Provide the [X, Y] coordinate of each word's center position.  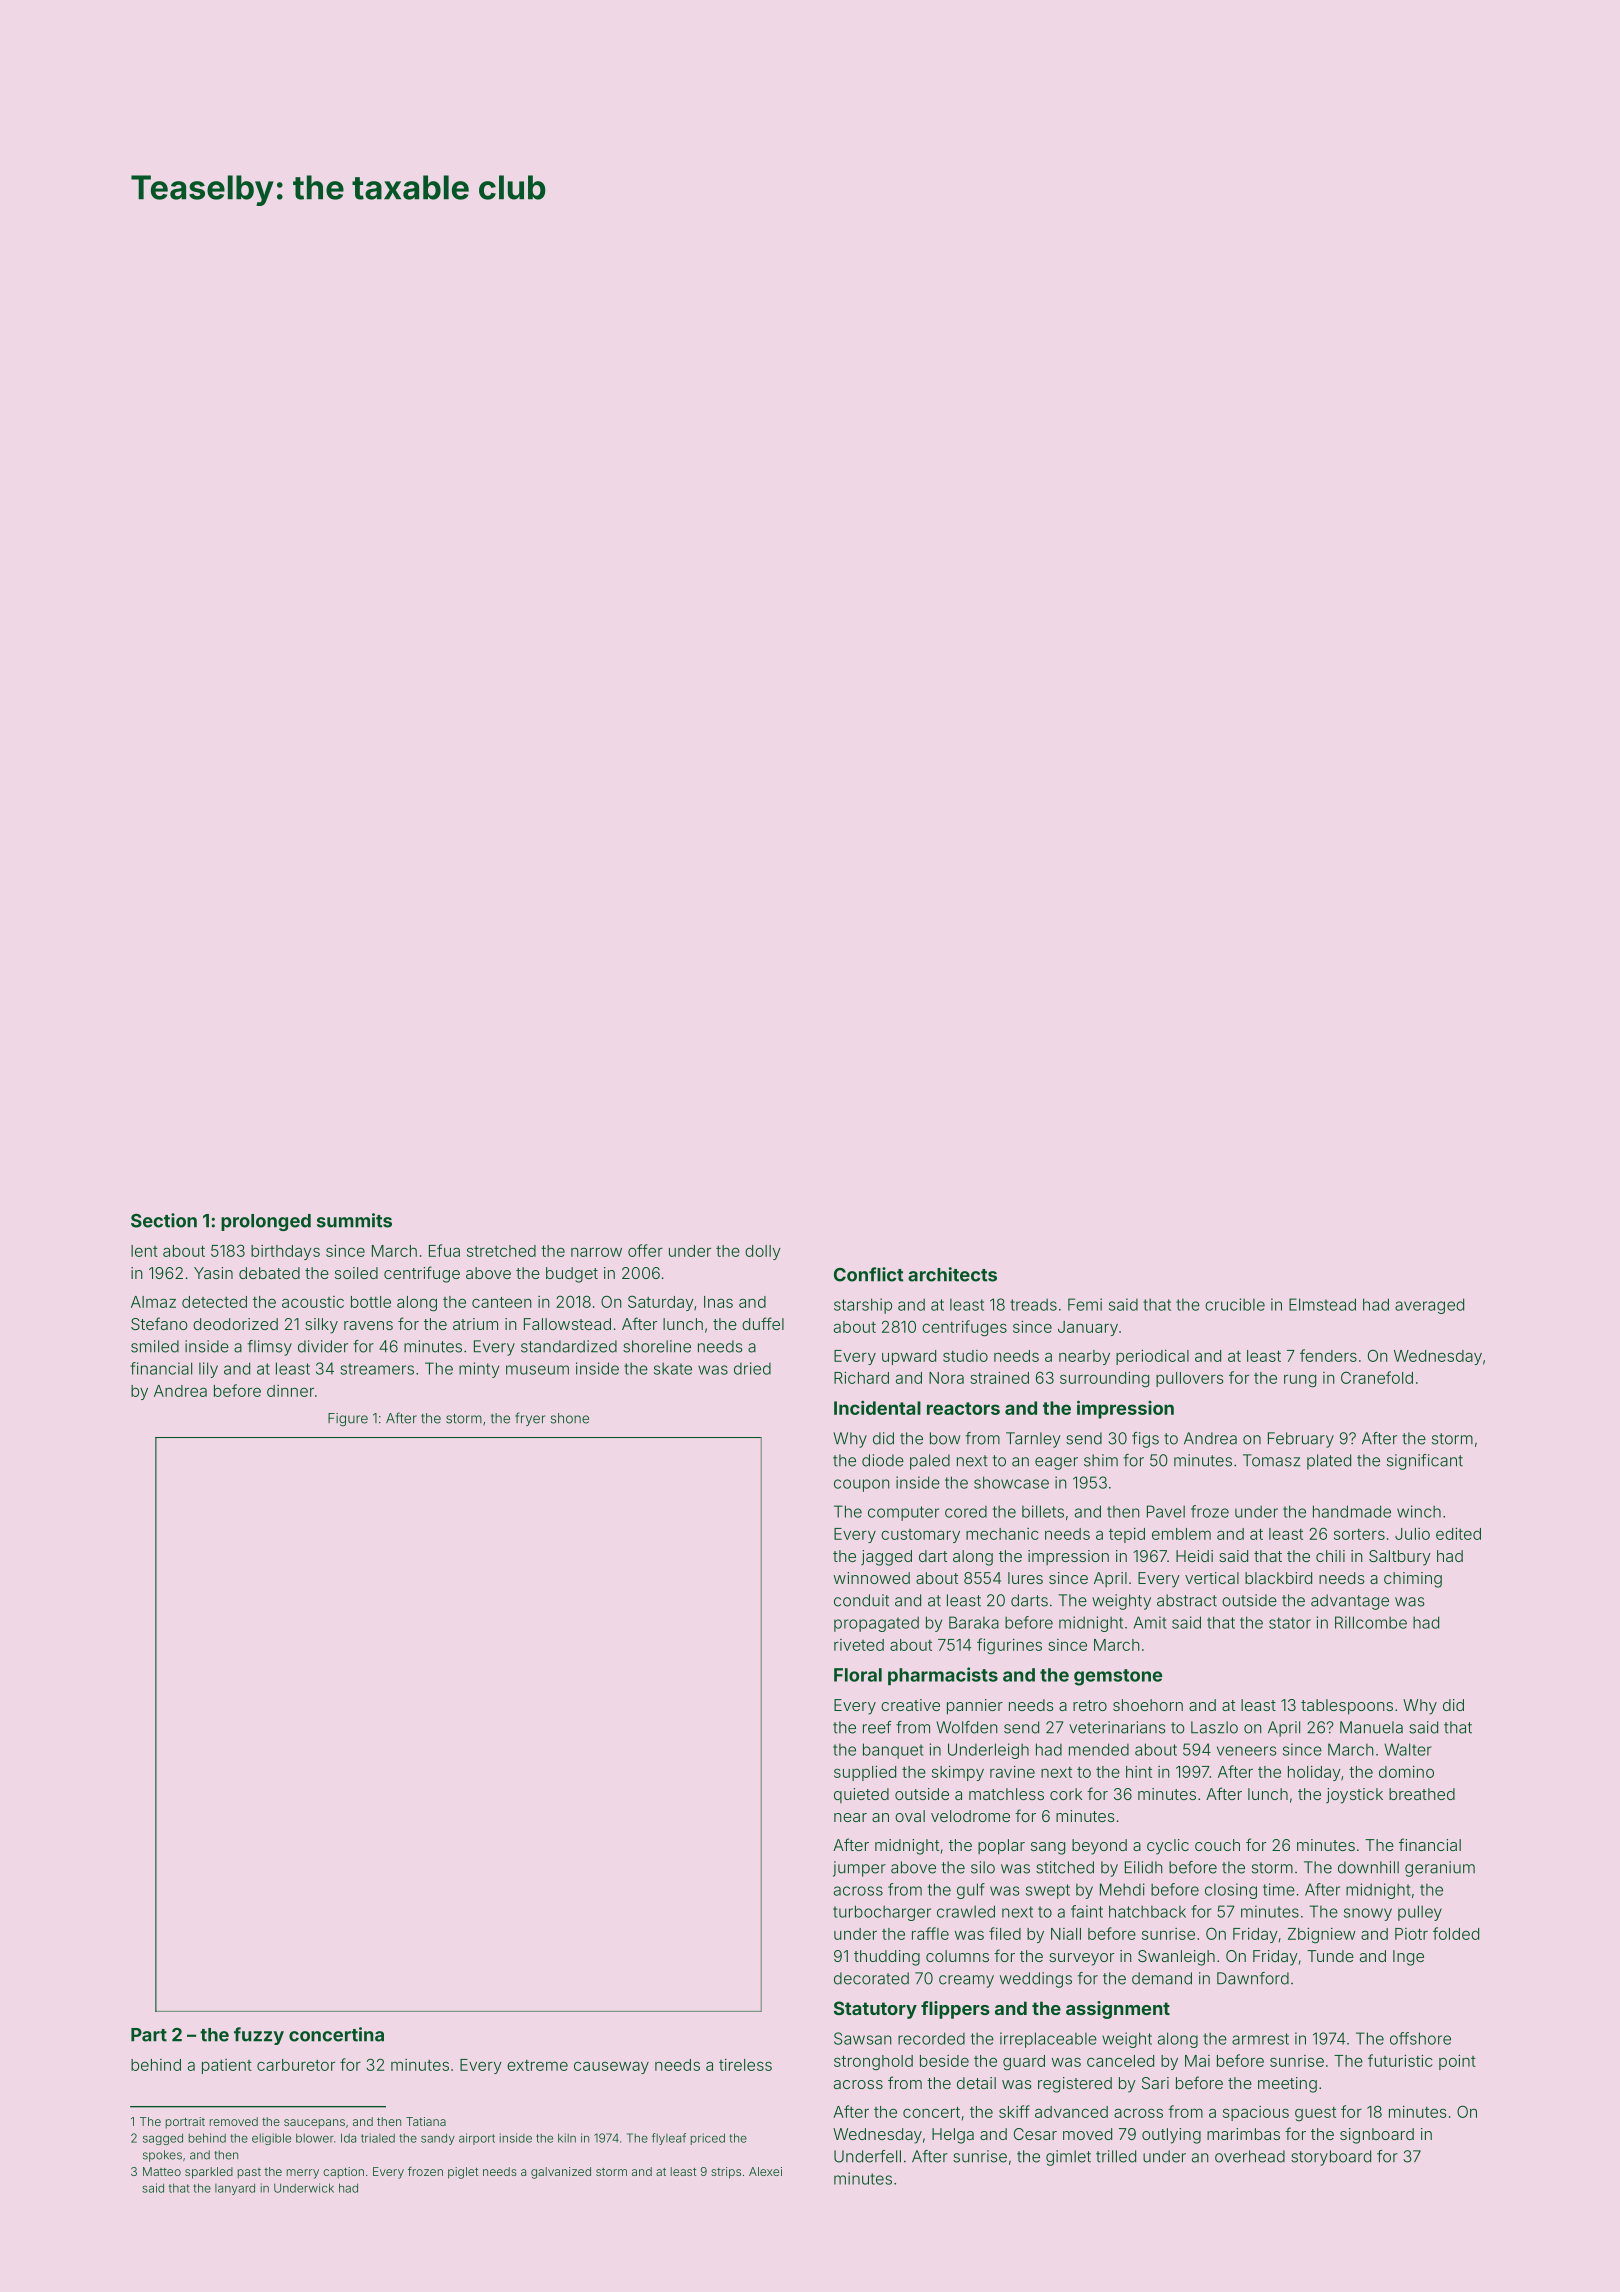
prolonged [266, 1222]
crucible [1235, 1304]
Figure [348, 1420]
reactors [963, 1408]
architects [952, 1274]
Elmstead [1322, 1304]
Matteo [162, 2171]
